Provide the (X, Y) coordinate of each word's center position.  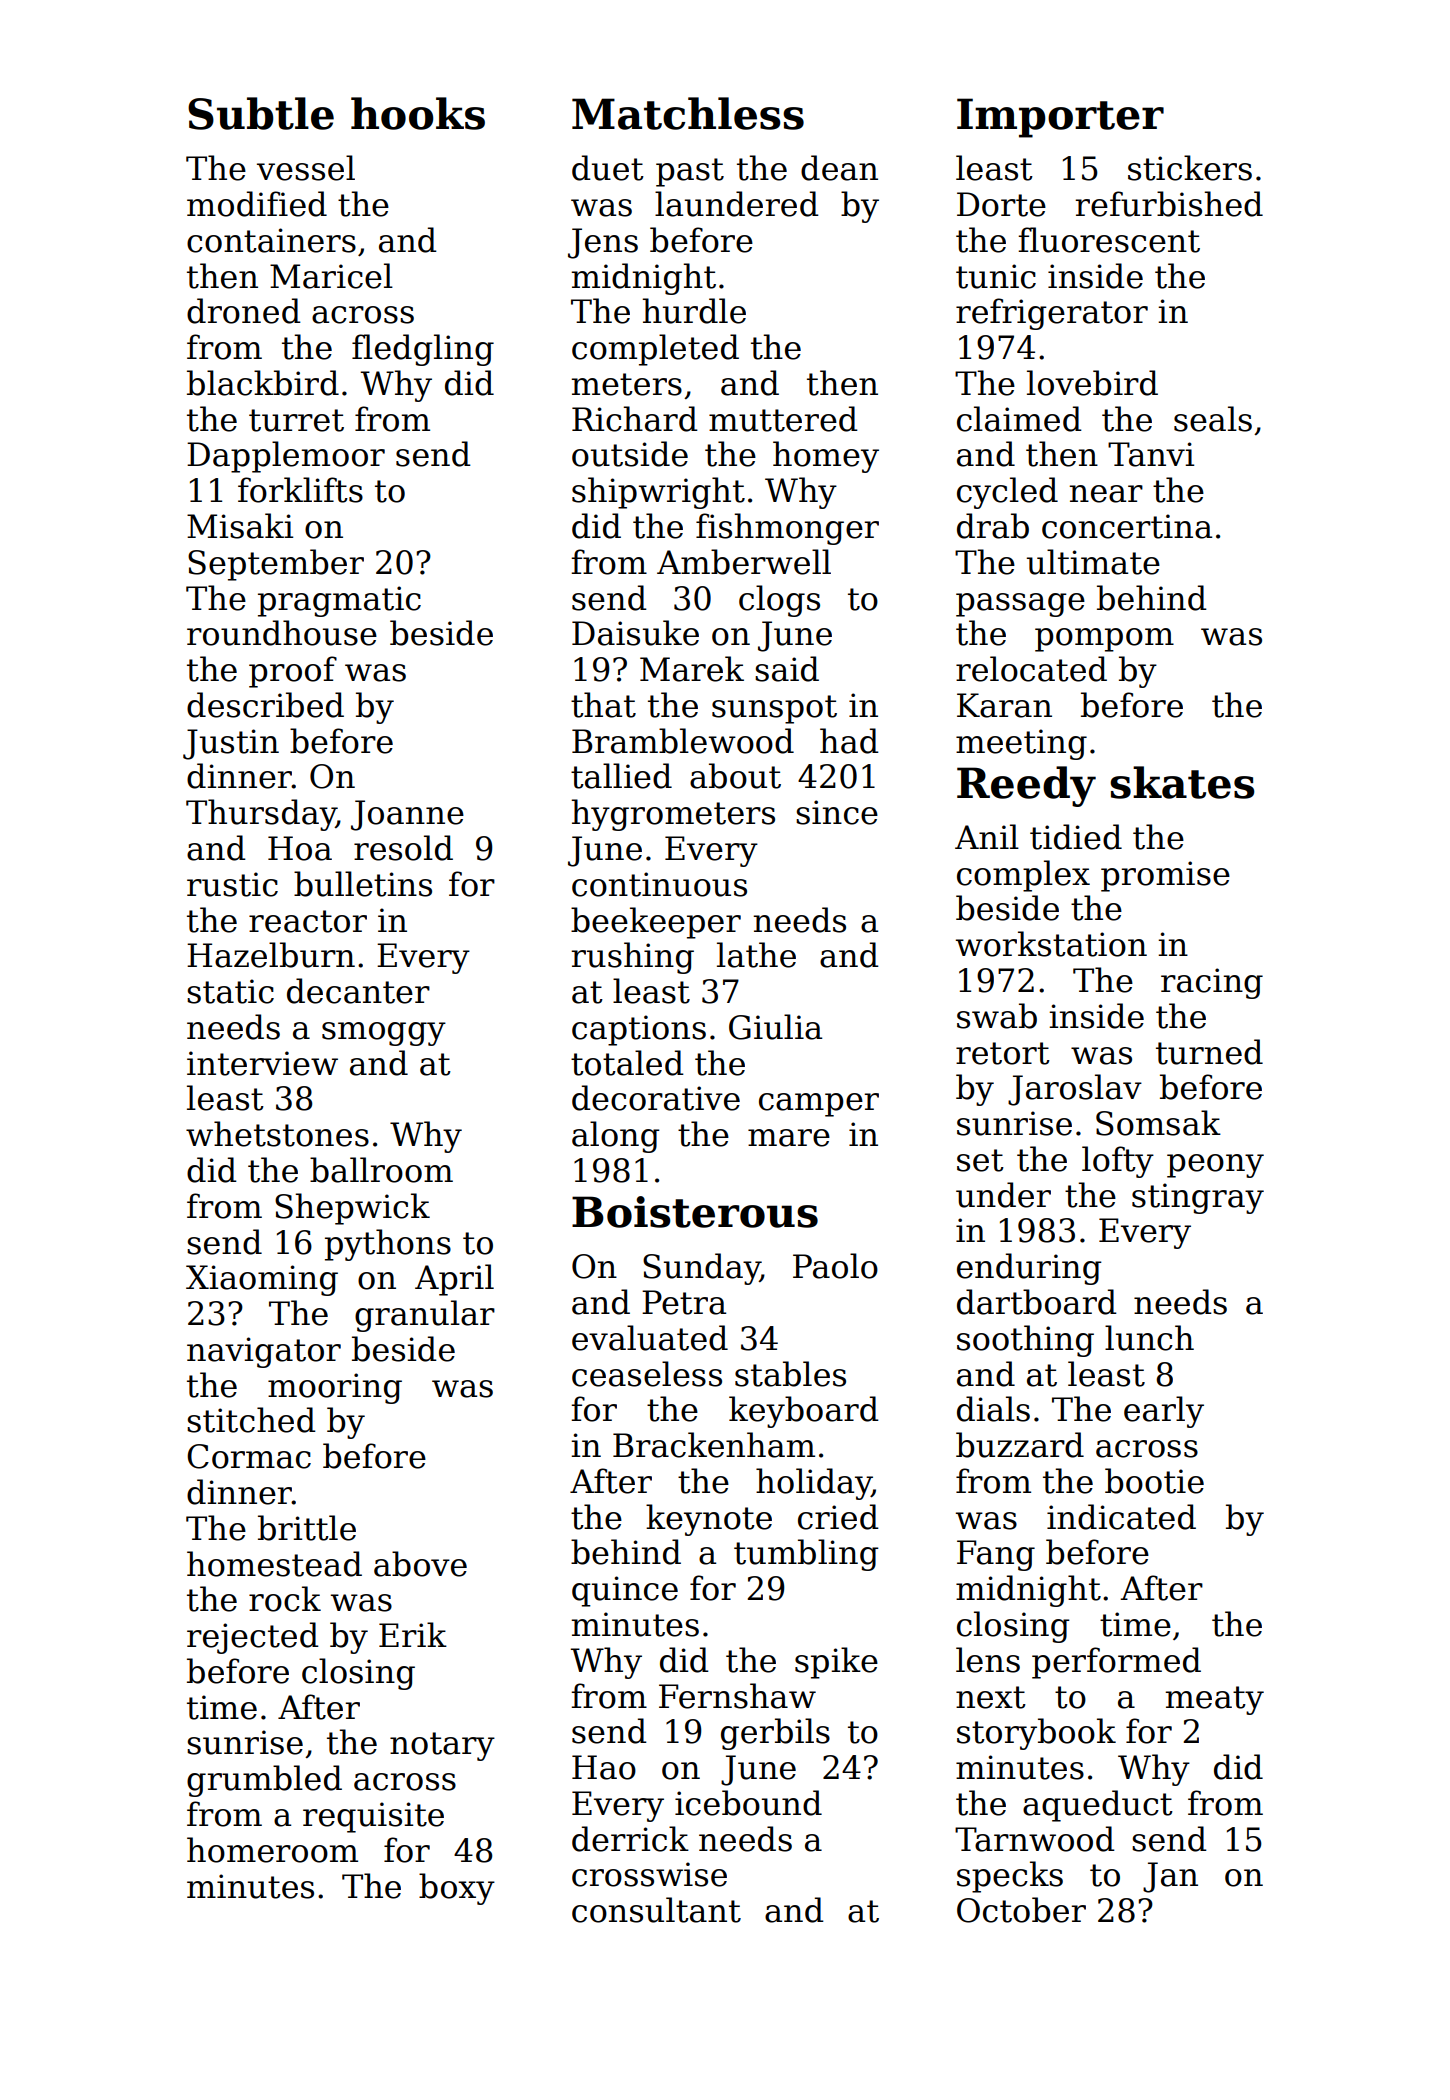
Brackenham (714, 1445)
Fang (996, 1555)
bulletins (363, 884)
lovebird (1092, 383)
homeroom (272, 1850)
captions (639, 1030)
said (787, 669)
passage (1020, 605)
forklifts (300, 490)
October (1021, 1910)
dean (839, 168)
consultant (656, 1910)
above (420, 1564)
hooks (418, 113)
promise (1165, 876)
